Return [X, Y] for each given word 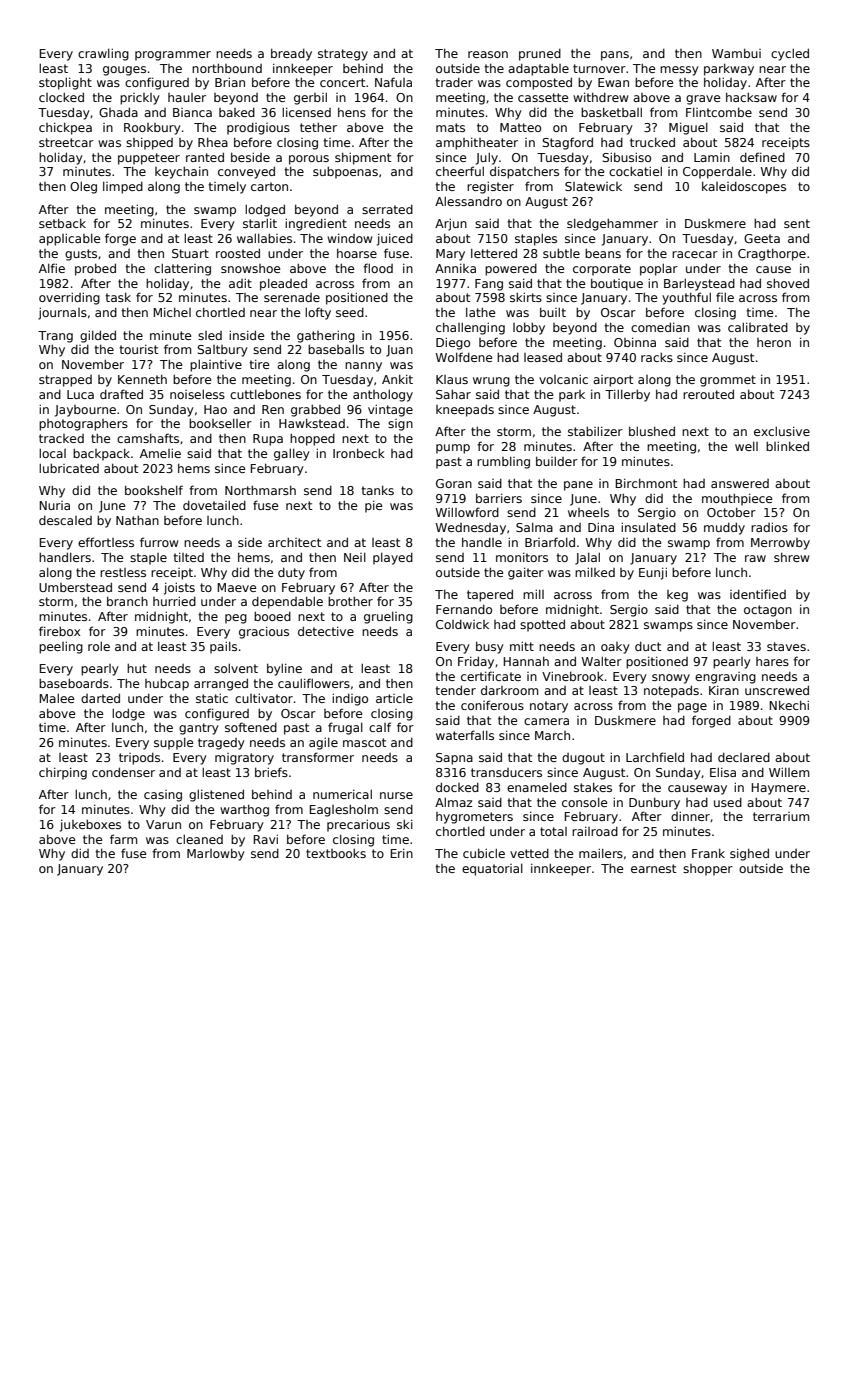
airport [613, 381]
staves [786, 646]
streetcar [66, 142]
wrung [491, 382]
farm [123, 839]
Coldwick [462, 624]
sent [797, 223]
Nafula [393, 82]
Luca [80, 394]
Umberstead [75, 587]
